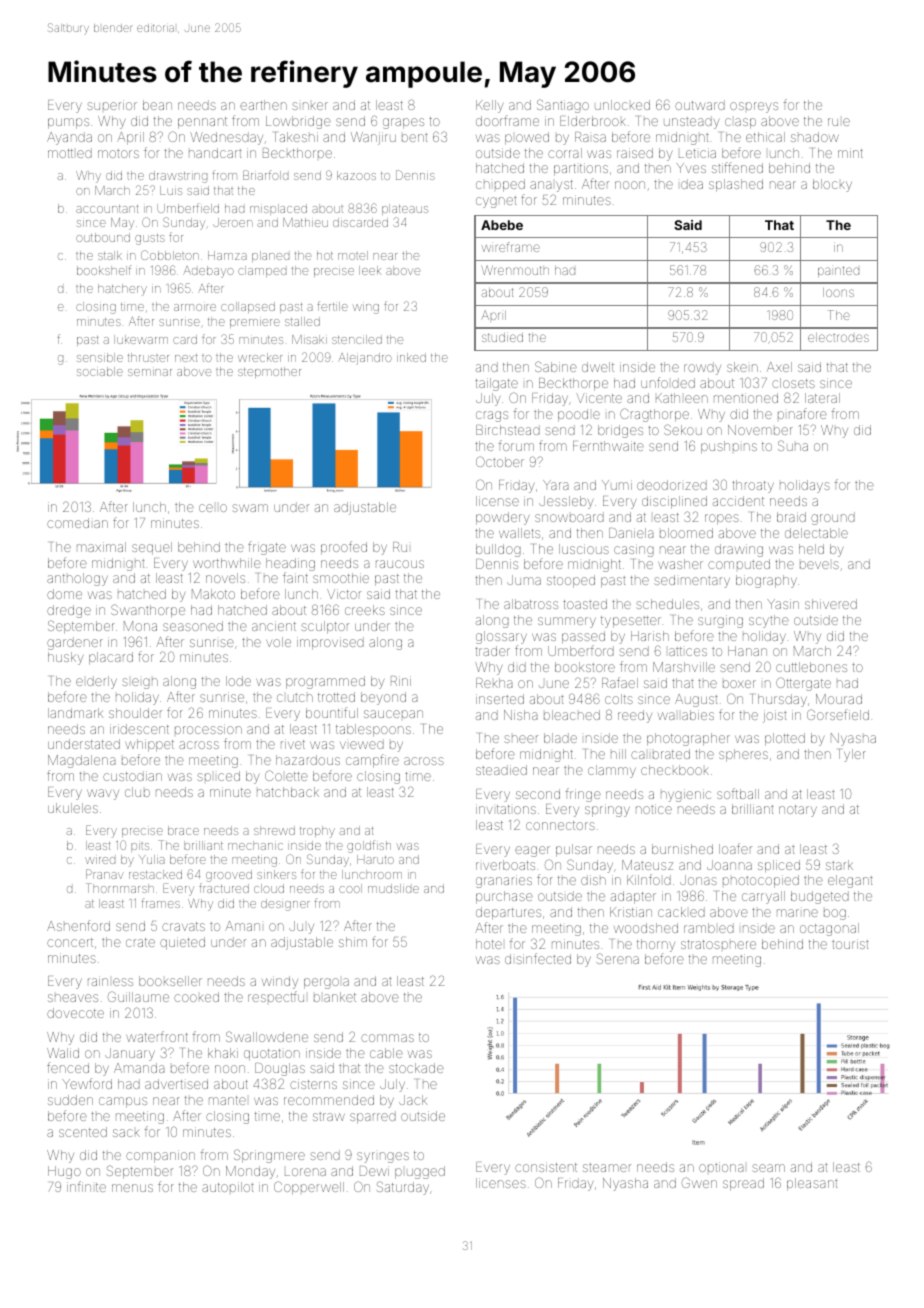 This document has height=1308, width=924. What do you see at coordinates (223, 1053) in the document?
I see `khaki` at bounding box center [223, 1053].
